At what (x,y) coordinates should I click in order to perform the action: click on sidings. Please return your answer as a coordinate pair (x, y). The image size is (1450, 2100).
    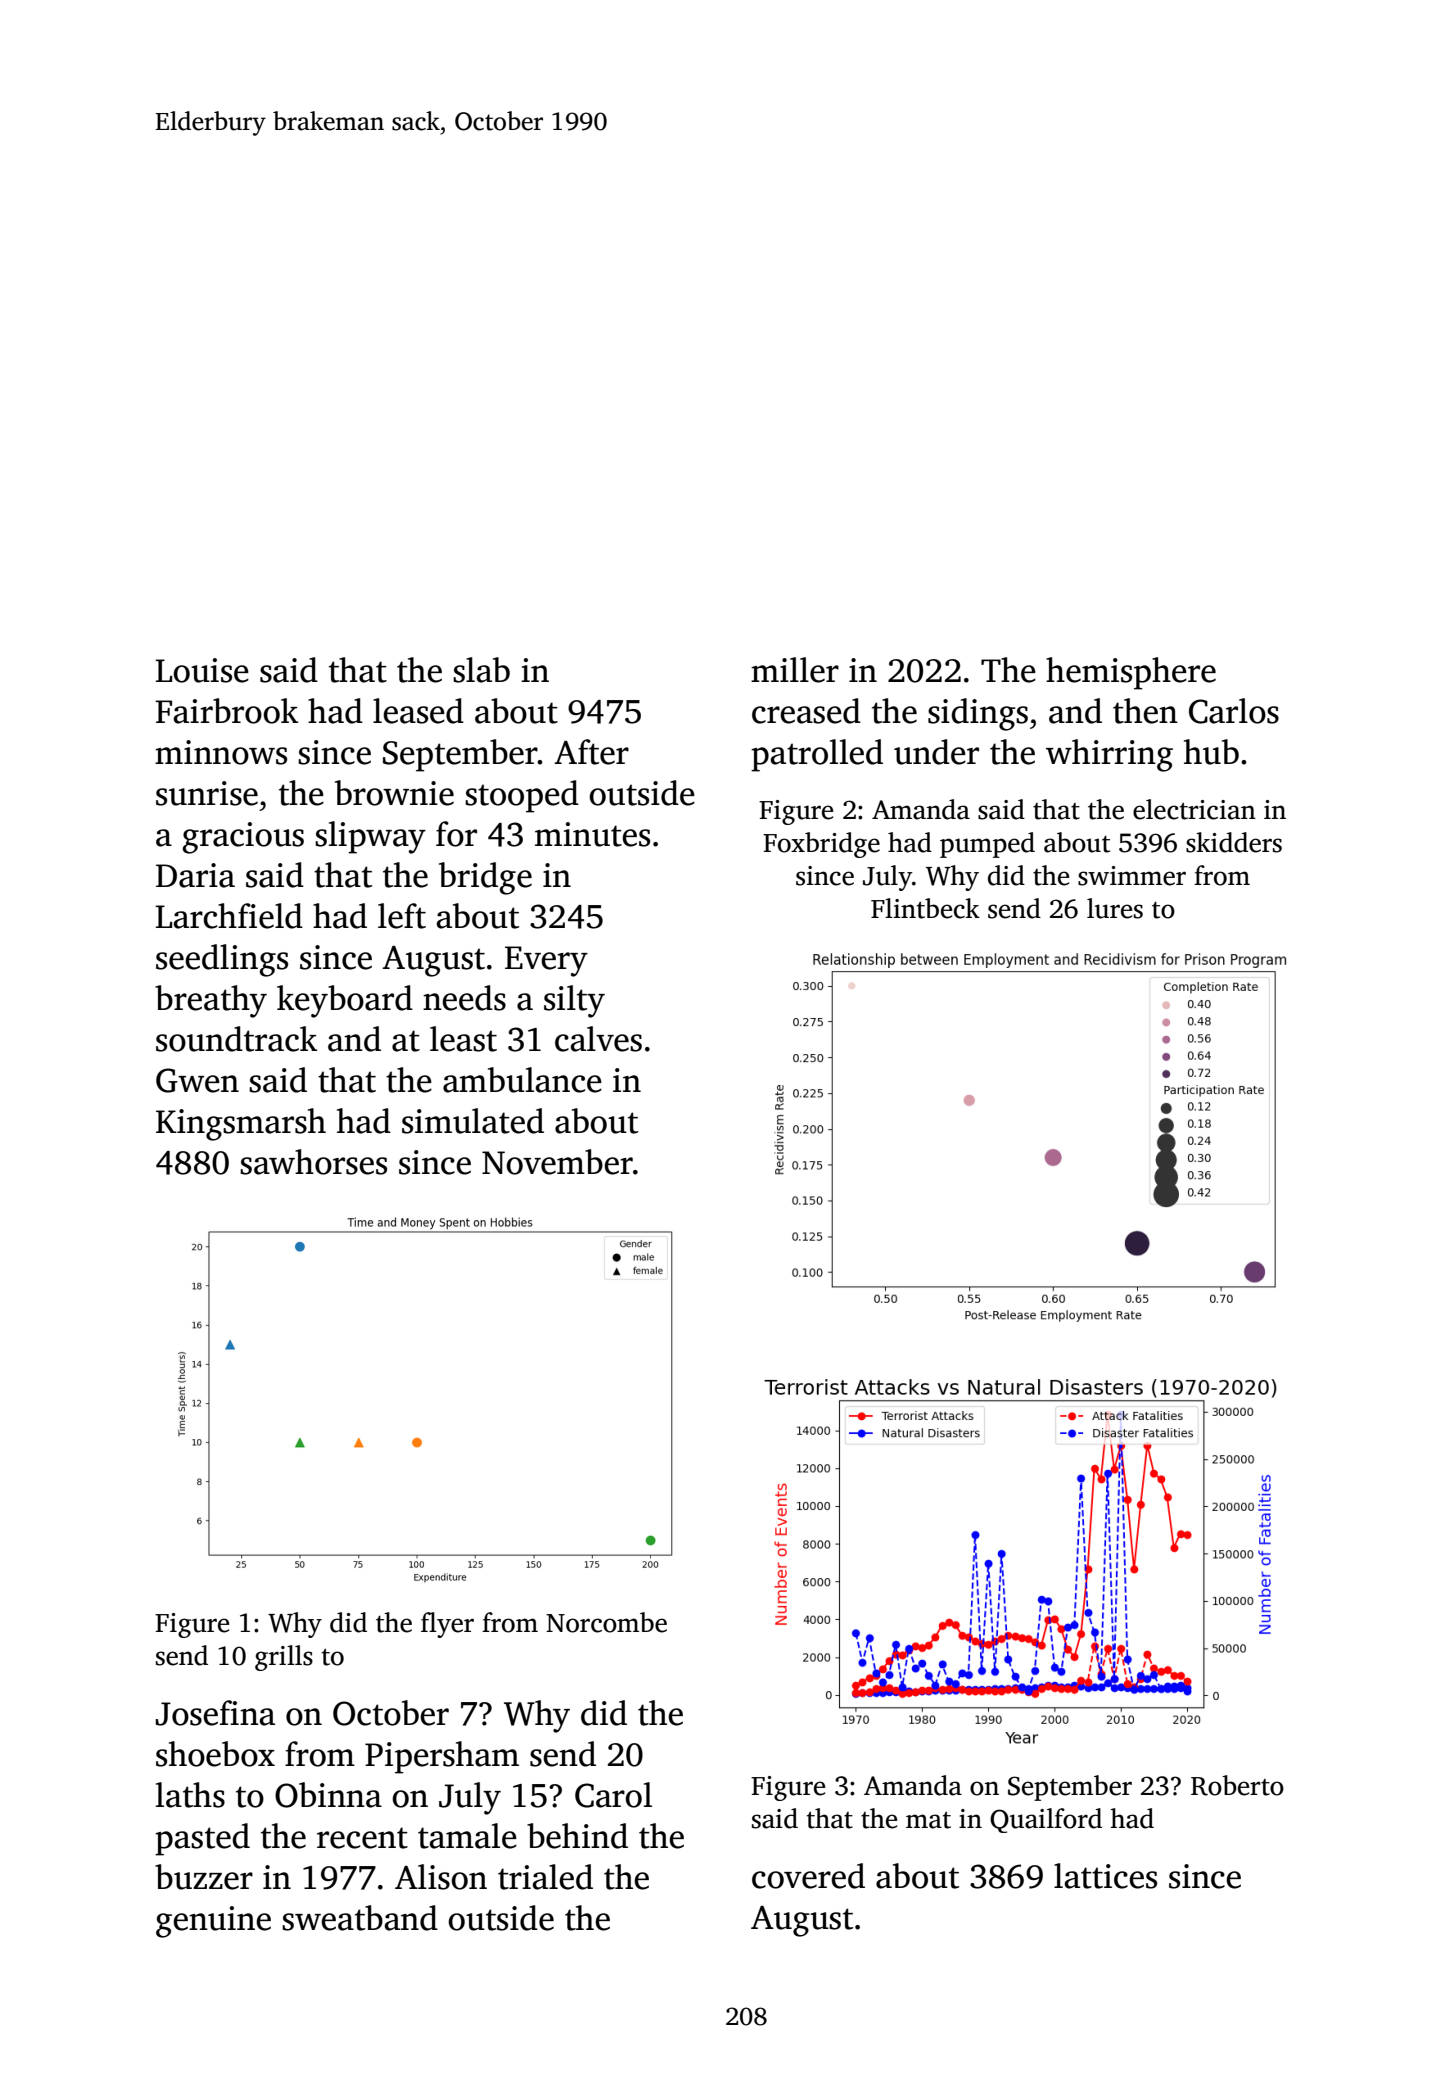
    Looking at the image, I should click on (978, 714).
